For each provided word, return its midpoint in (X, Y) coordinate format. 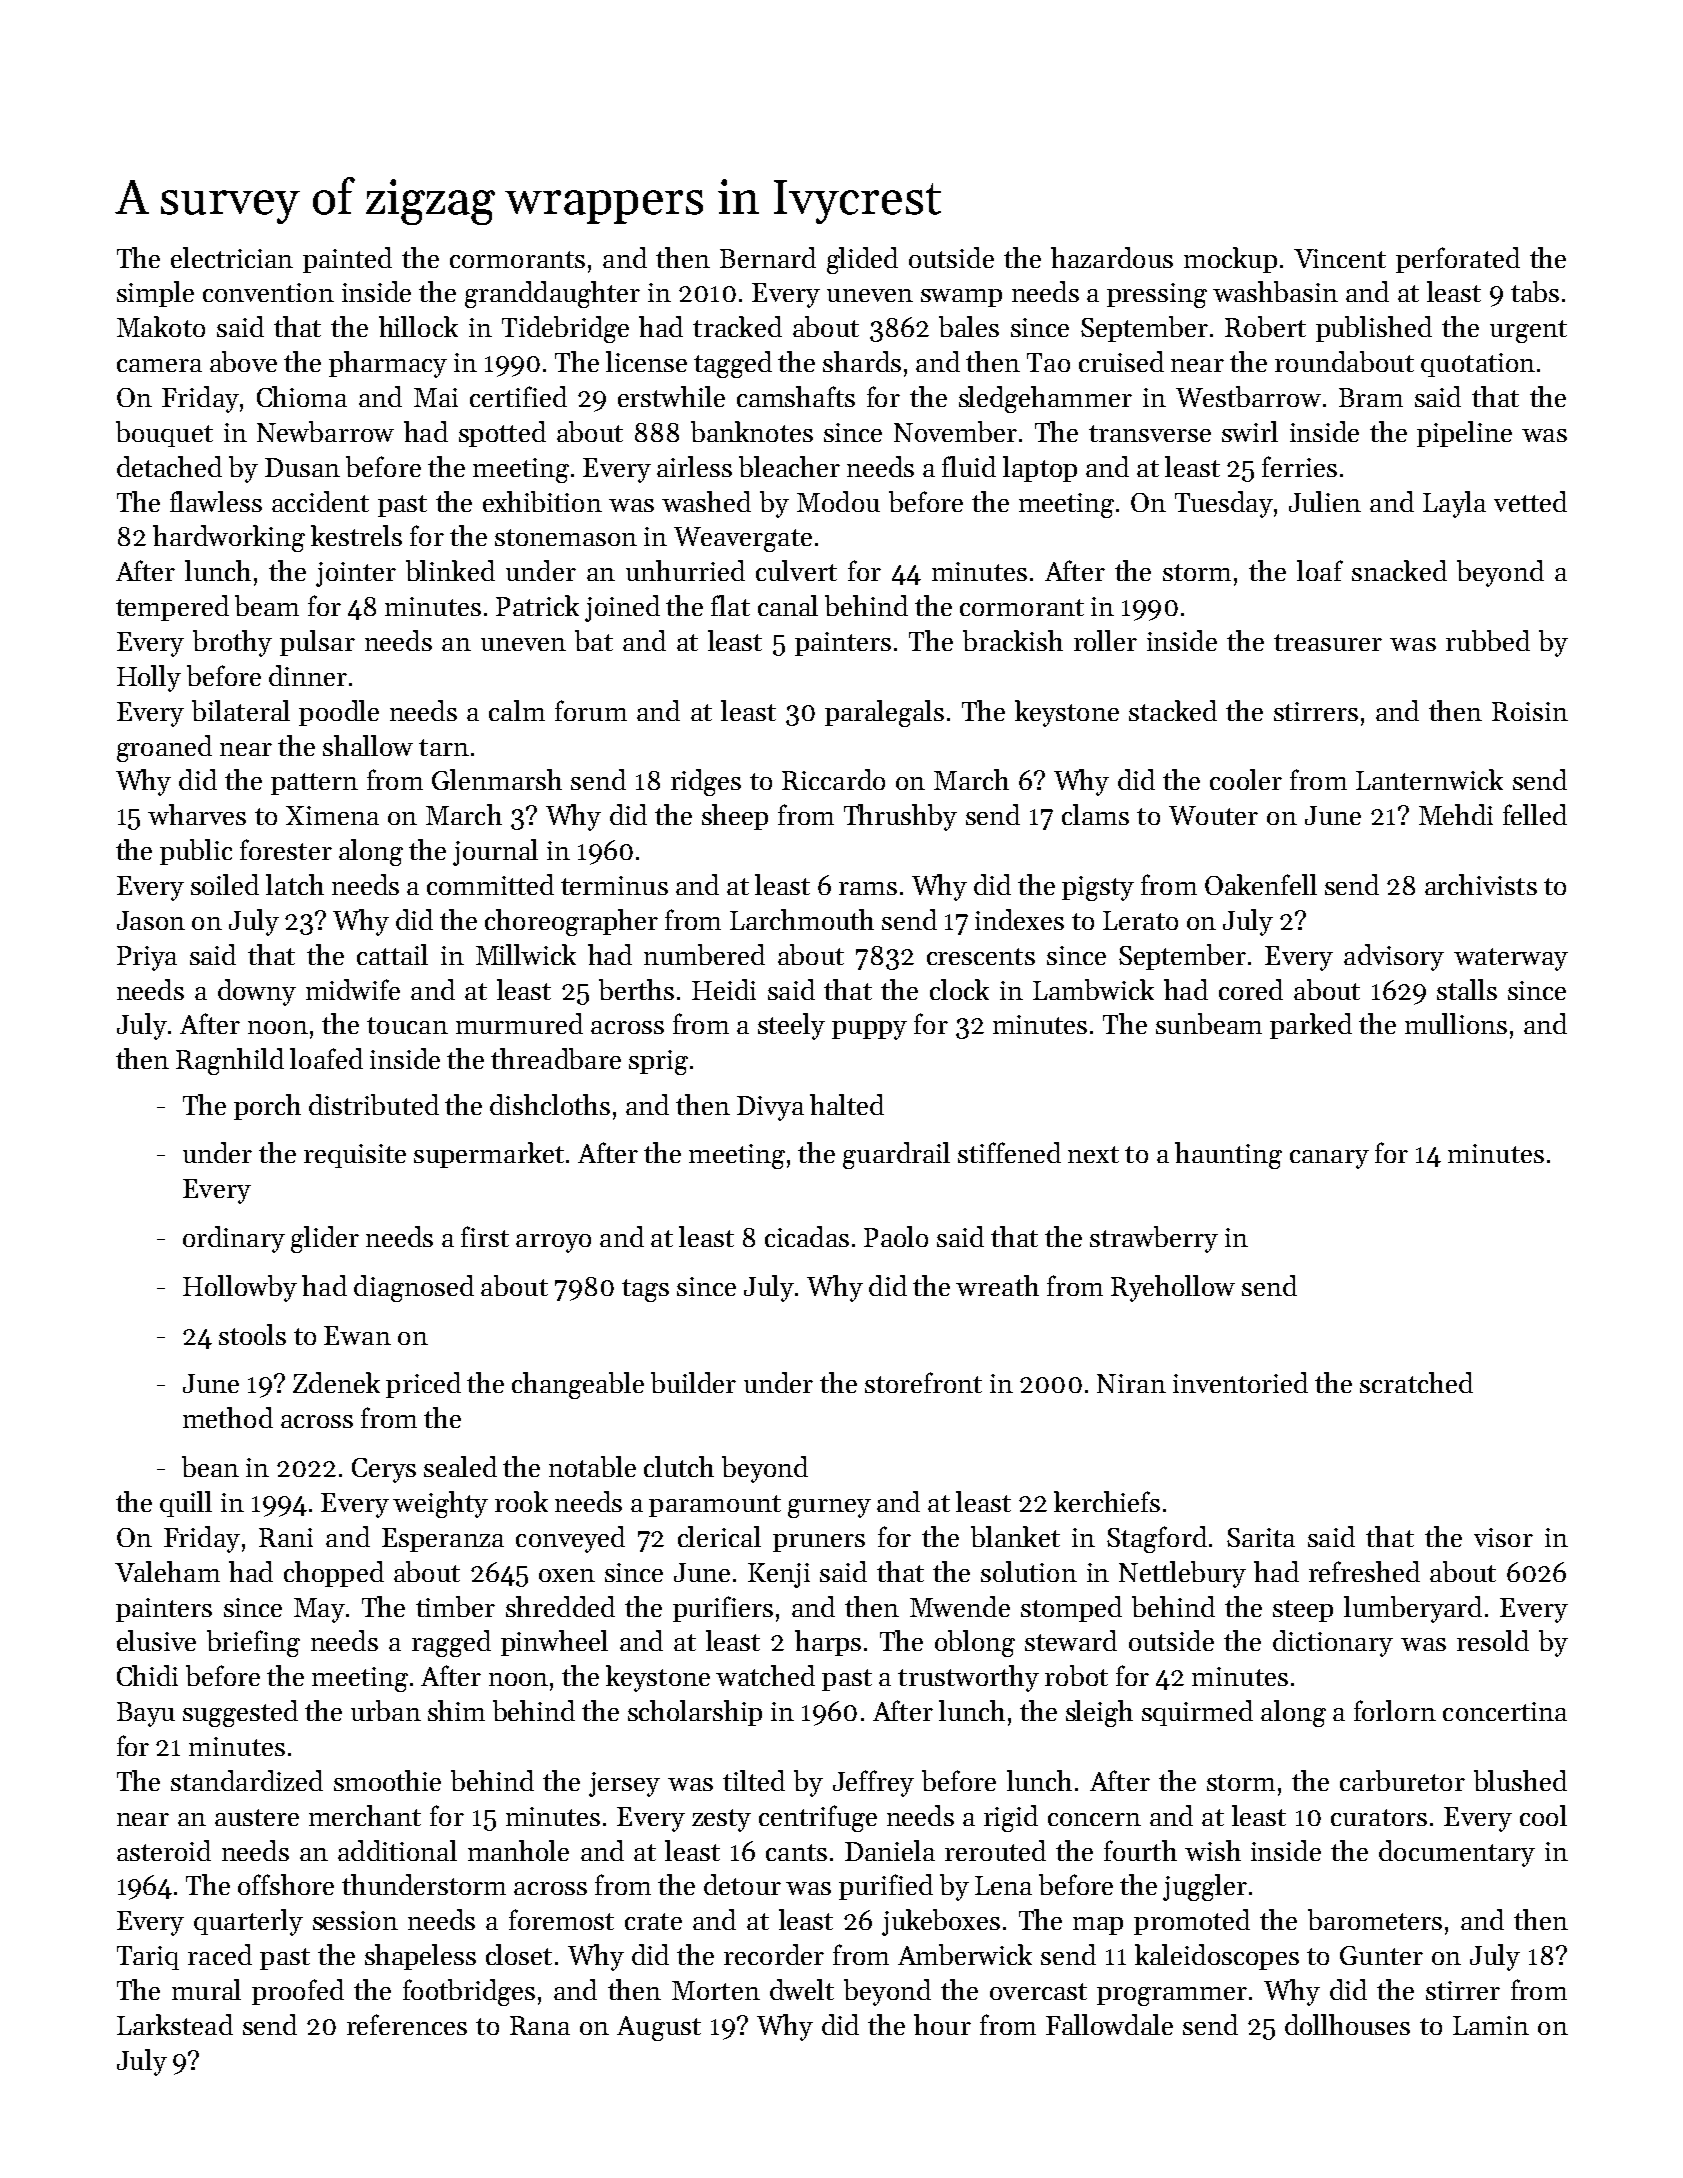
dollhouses (1347, 2024)
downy (257, 992)
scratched (1416, 1382)
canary (1329, 1159)
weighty (440, 1504)
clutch (679, 1466)
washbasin (1275, 291)
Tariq (148, 1958)
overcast (1038, 1991)
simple (155, 294)
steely (791, 1026)
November (955, 431)
